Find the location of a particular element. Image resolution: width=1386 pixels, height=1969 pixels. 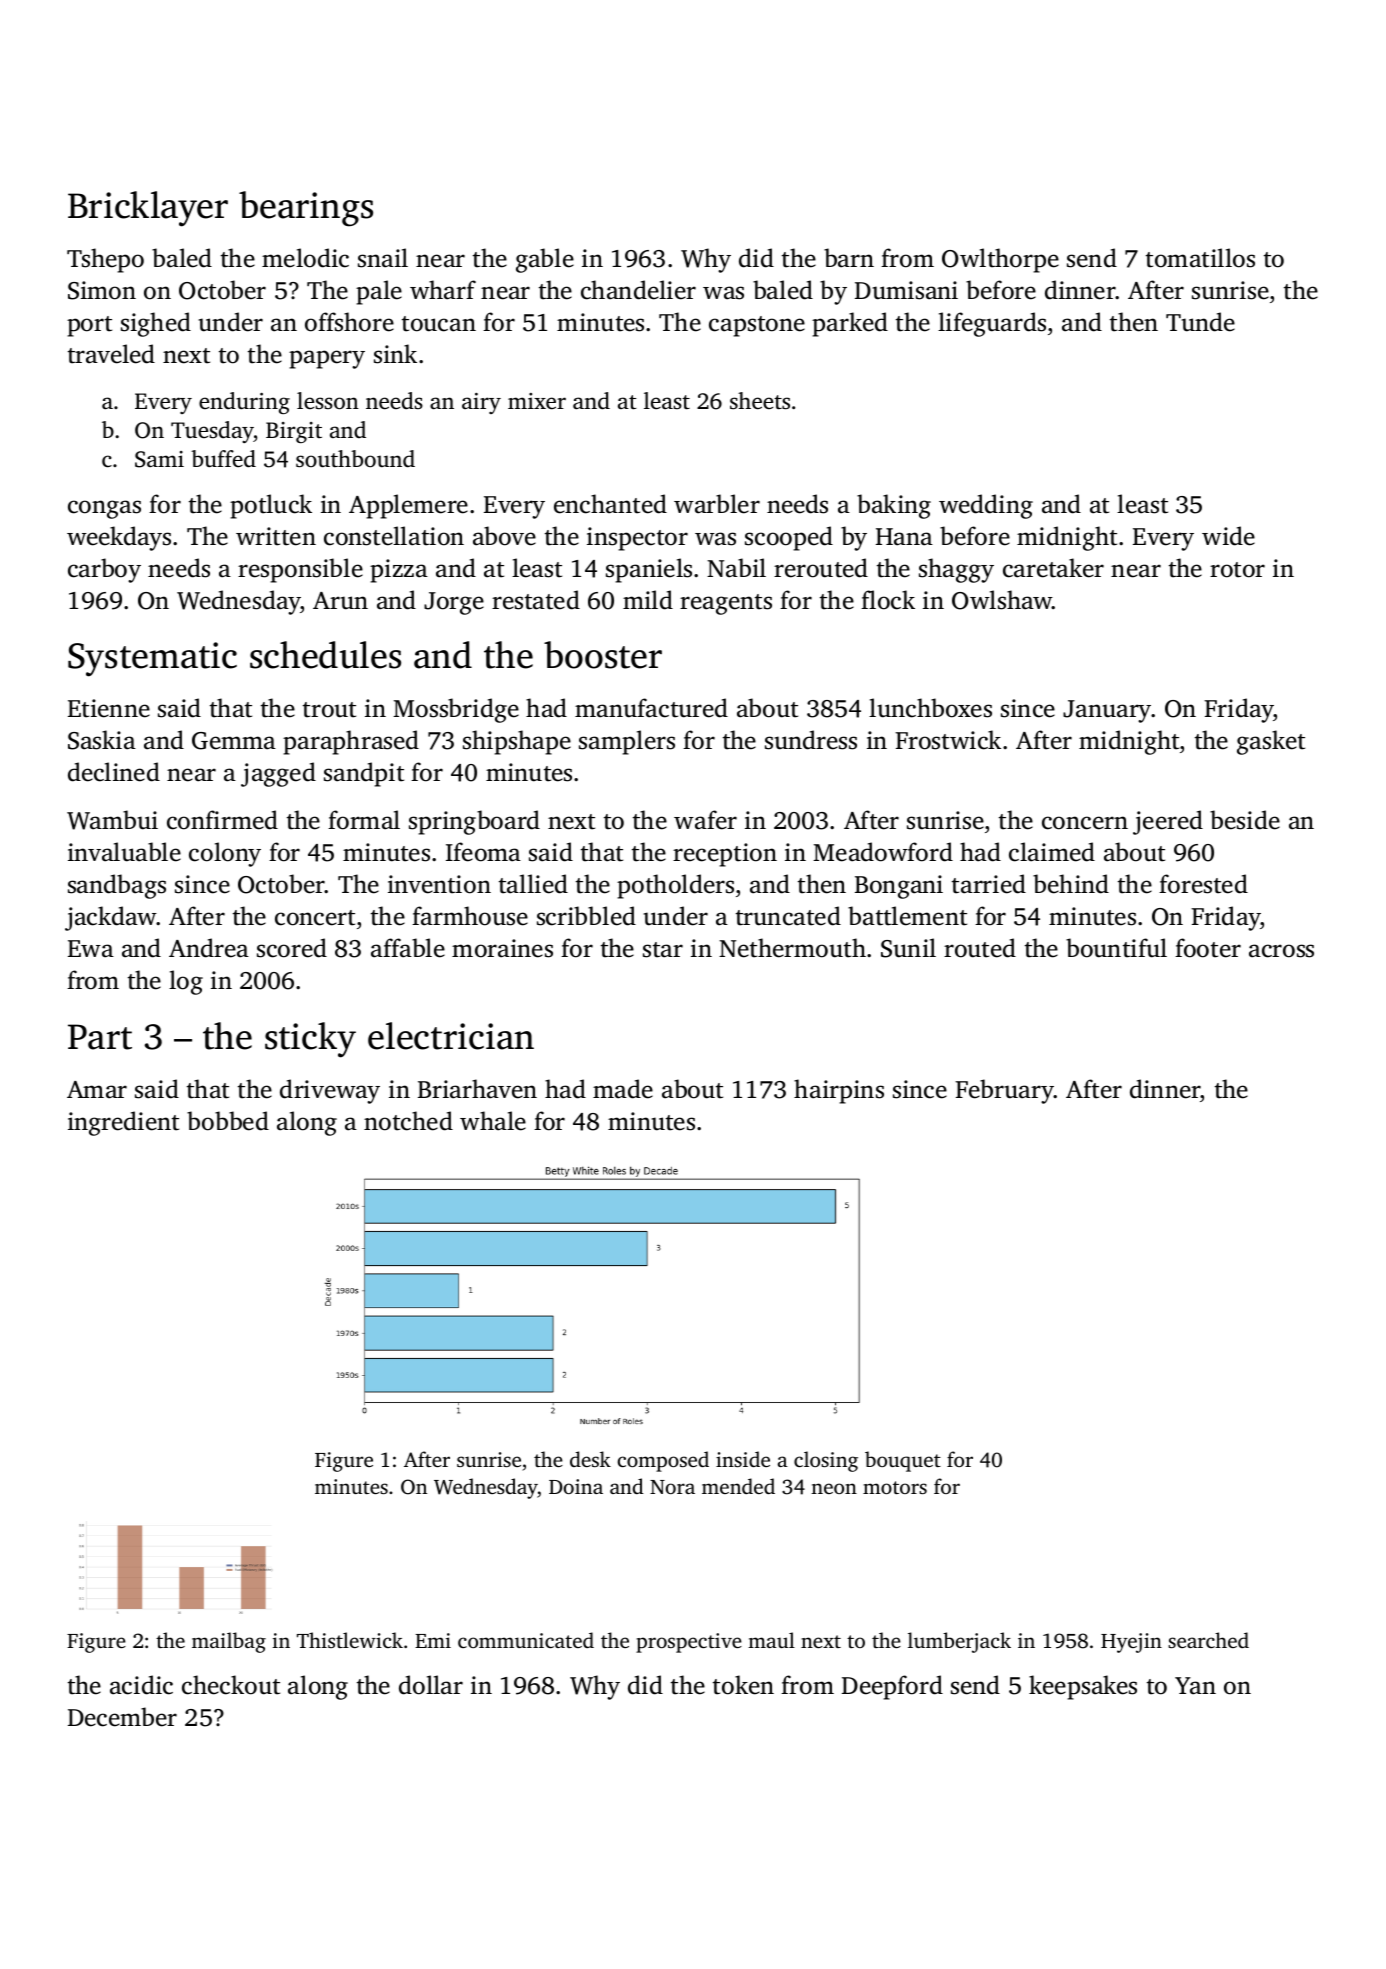

searched is located at coordinates (1208, 1640).
